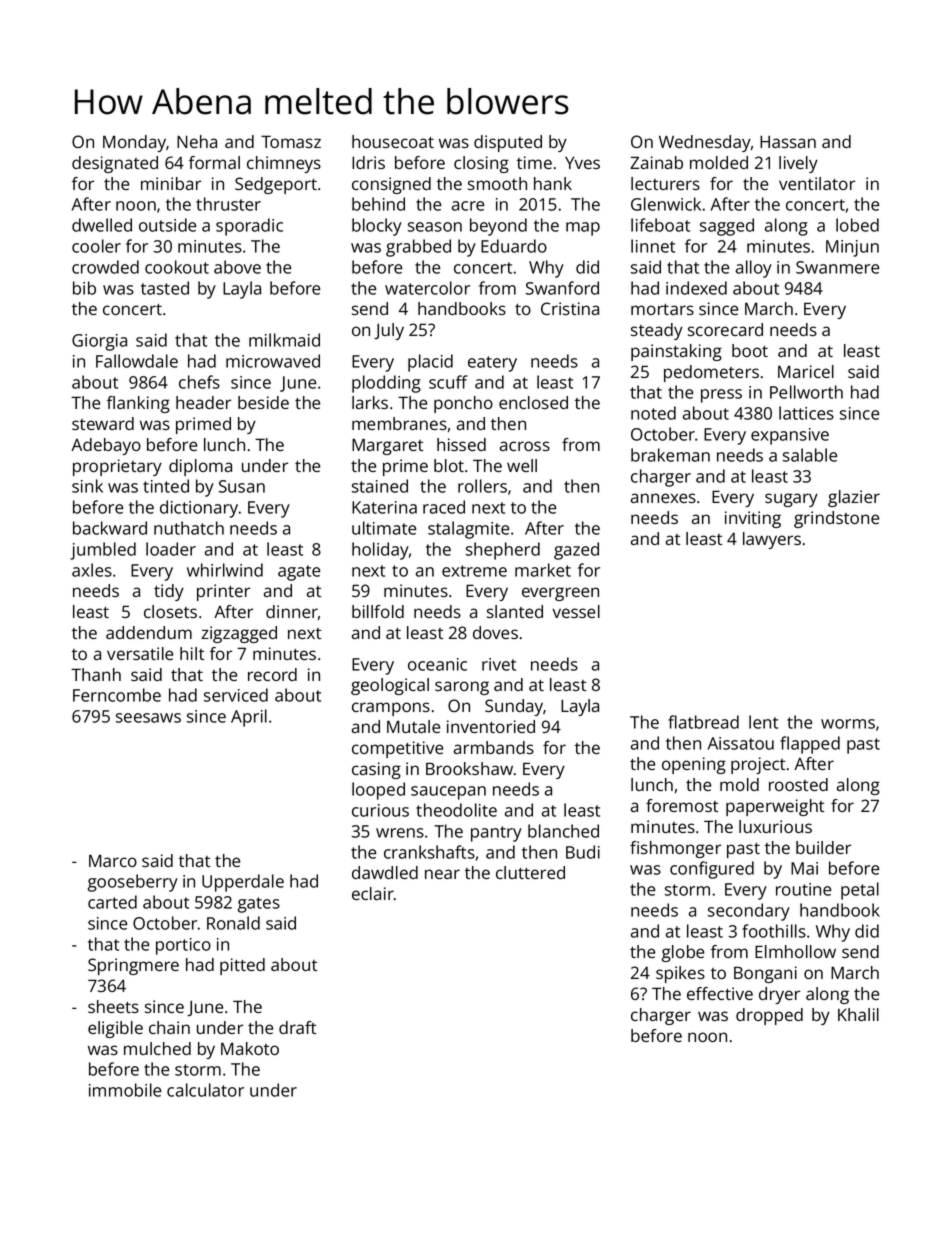 The height and width of the screenshot is (1233, 952). What do you see at coordinates (243, 883) in the screenshot?
I see `Upperdale` at bounding box center [243, 883].
